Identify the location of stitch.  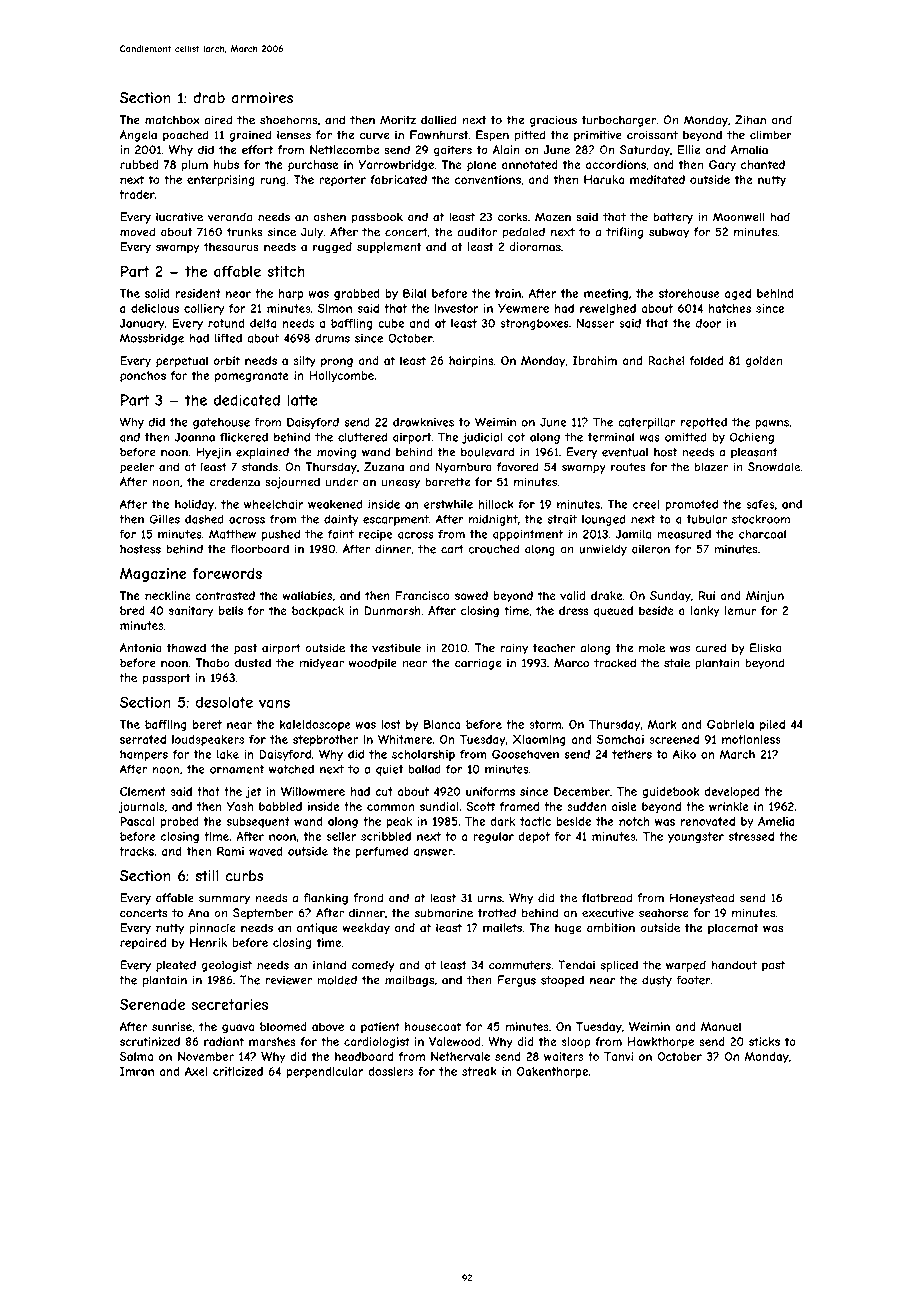
(286, 271).
